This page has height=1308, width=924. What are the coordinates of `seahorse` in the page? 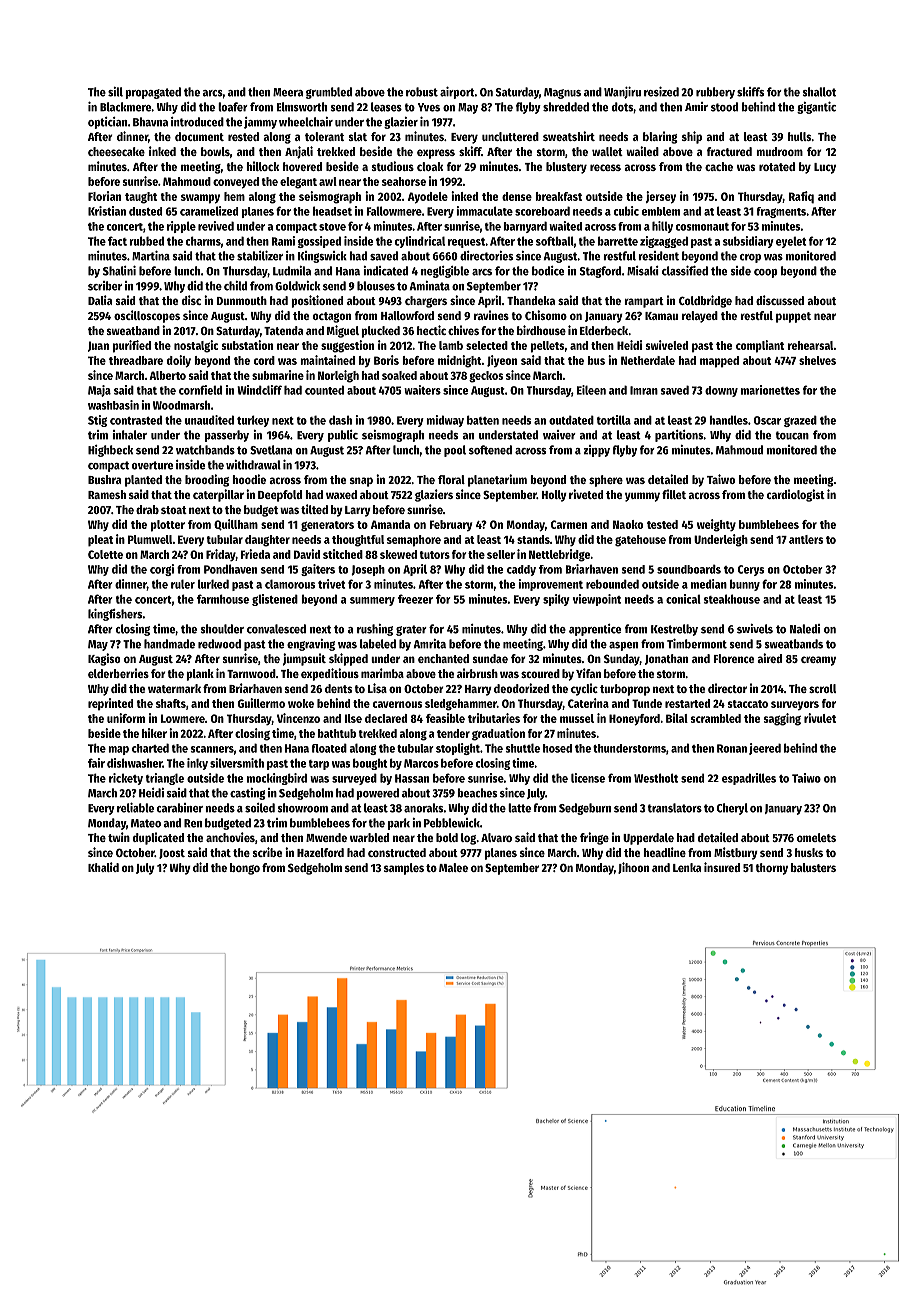 It's located at (404, 181).
